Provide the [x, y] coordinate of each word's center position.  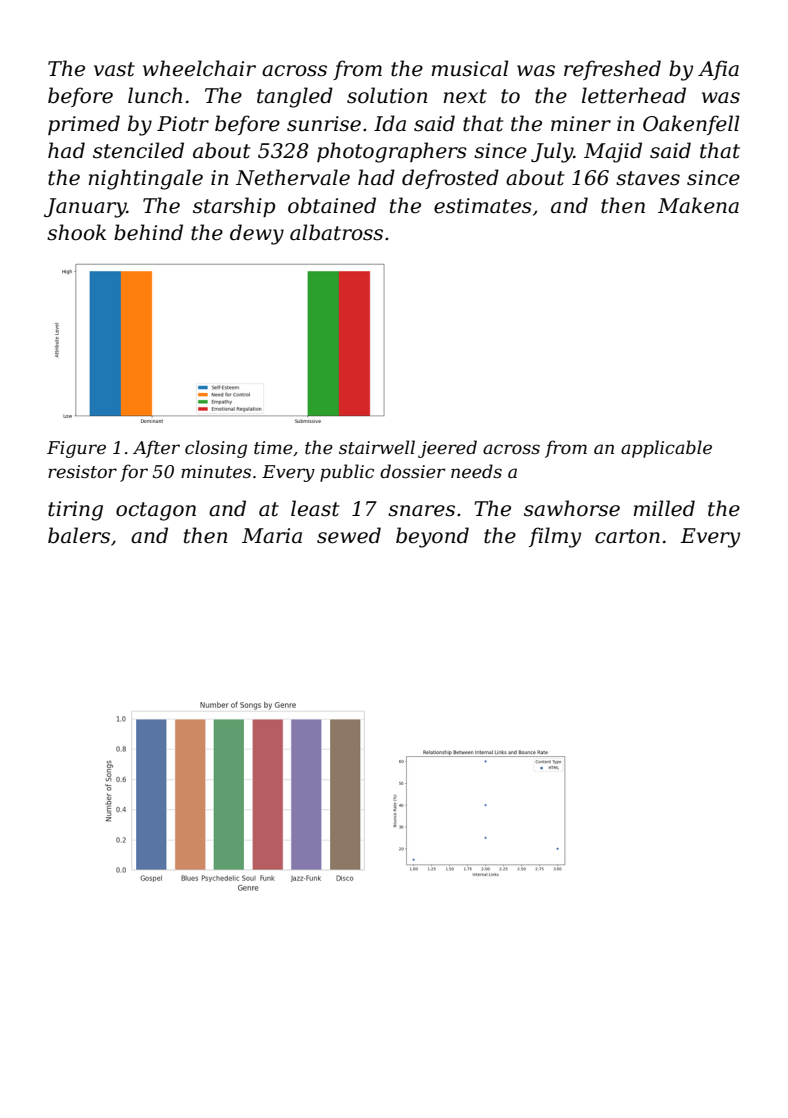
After [156, 449]
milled [664, 508]
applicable [666, 449]
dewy [257, 234]
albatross [336, 232]
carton [627, 536]
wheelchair [199, 68]
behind [148, 232]
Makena [698, 205]
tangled [295, 97]
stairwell [377, 447]
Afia [718, 70]
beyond [432, 537]
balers [79, 535]
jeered [447, 449]
